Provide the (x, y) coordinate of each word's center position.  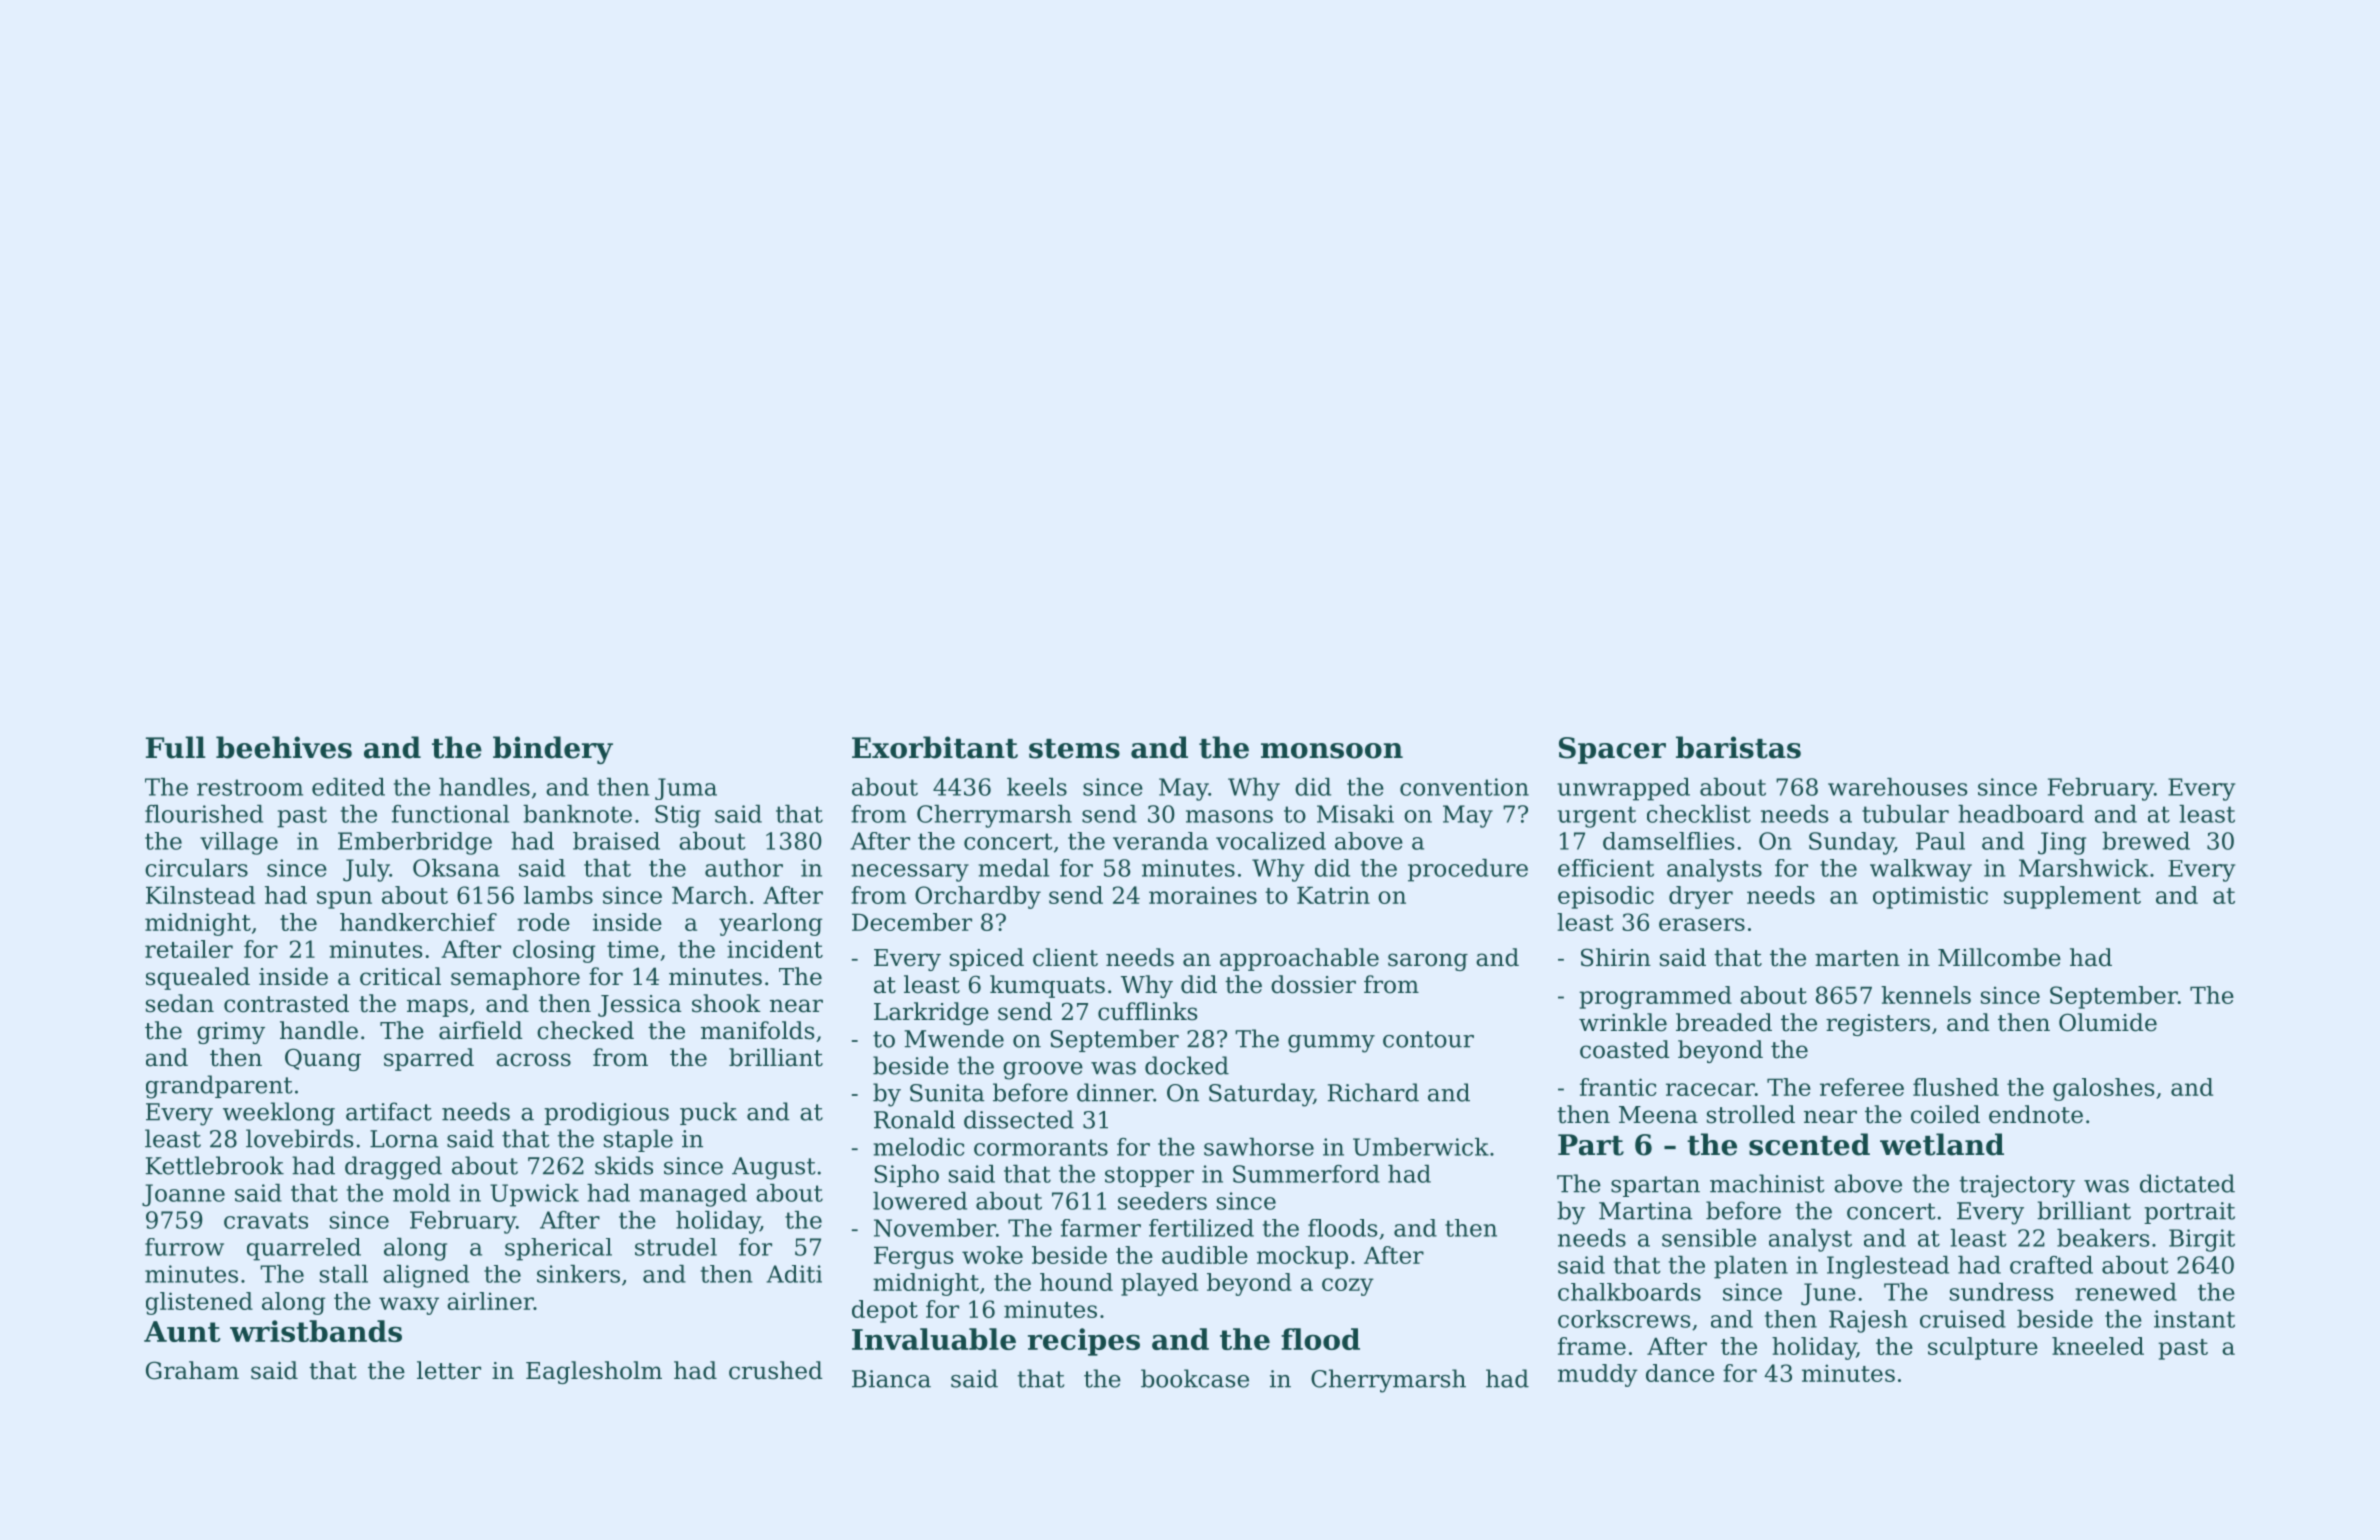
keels (1037, 787)
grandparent (219, 1087)
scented (1809, 1144)
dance (1680, 1373)
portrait (2189, 1213)
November (935, 1228)
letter (449, 1370)
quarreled (304, 1249)
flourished (204, 814)
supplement (2072, 897)
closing (554, 951)
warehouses (1897, 787)
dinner (1115, 1092)
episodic (1606, 897)
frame (1592, 1346)
